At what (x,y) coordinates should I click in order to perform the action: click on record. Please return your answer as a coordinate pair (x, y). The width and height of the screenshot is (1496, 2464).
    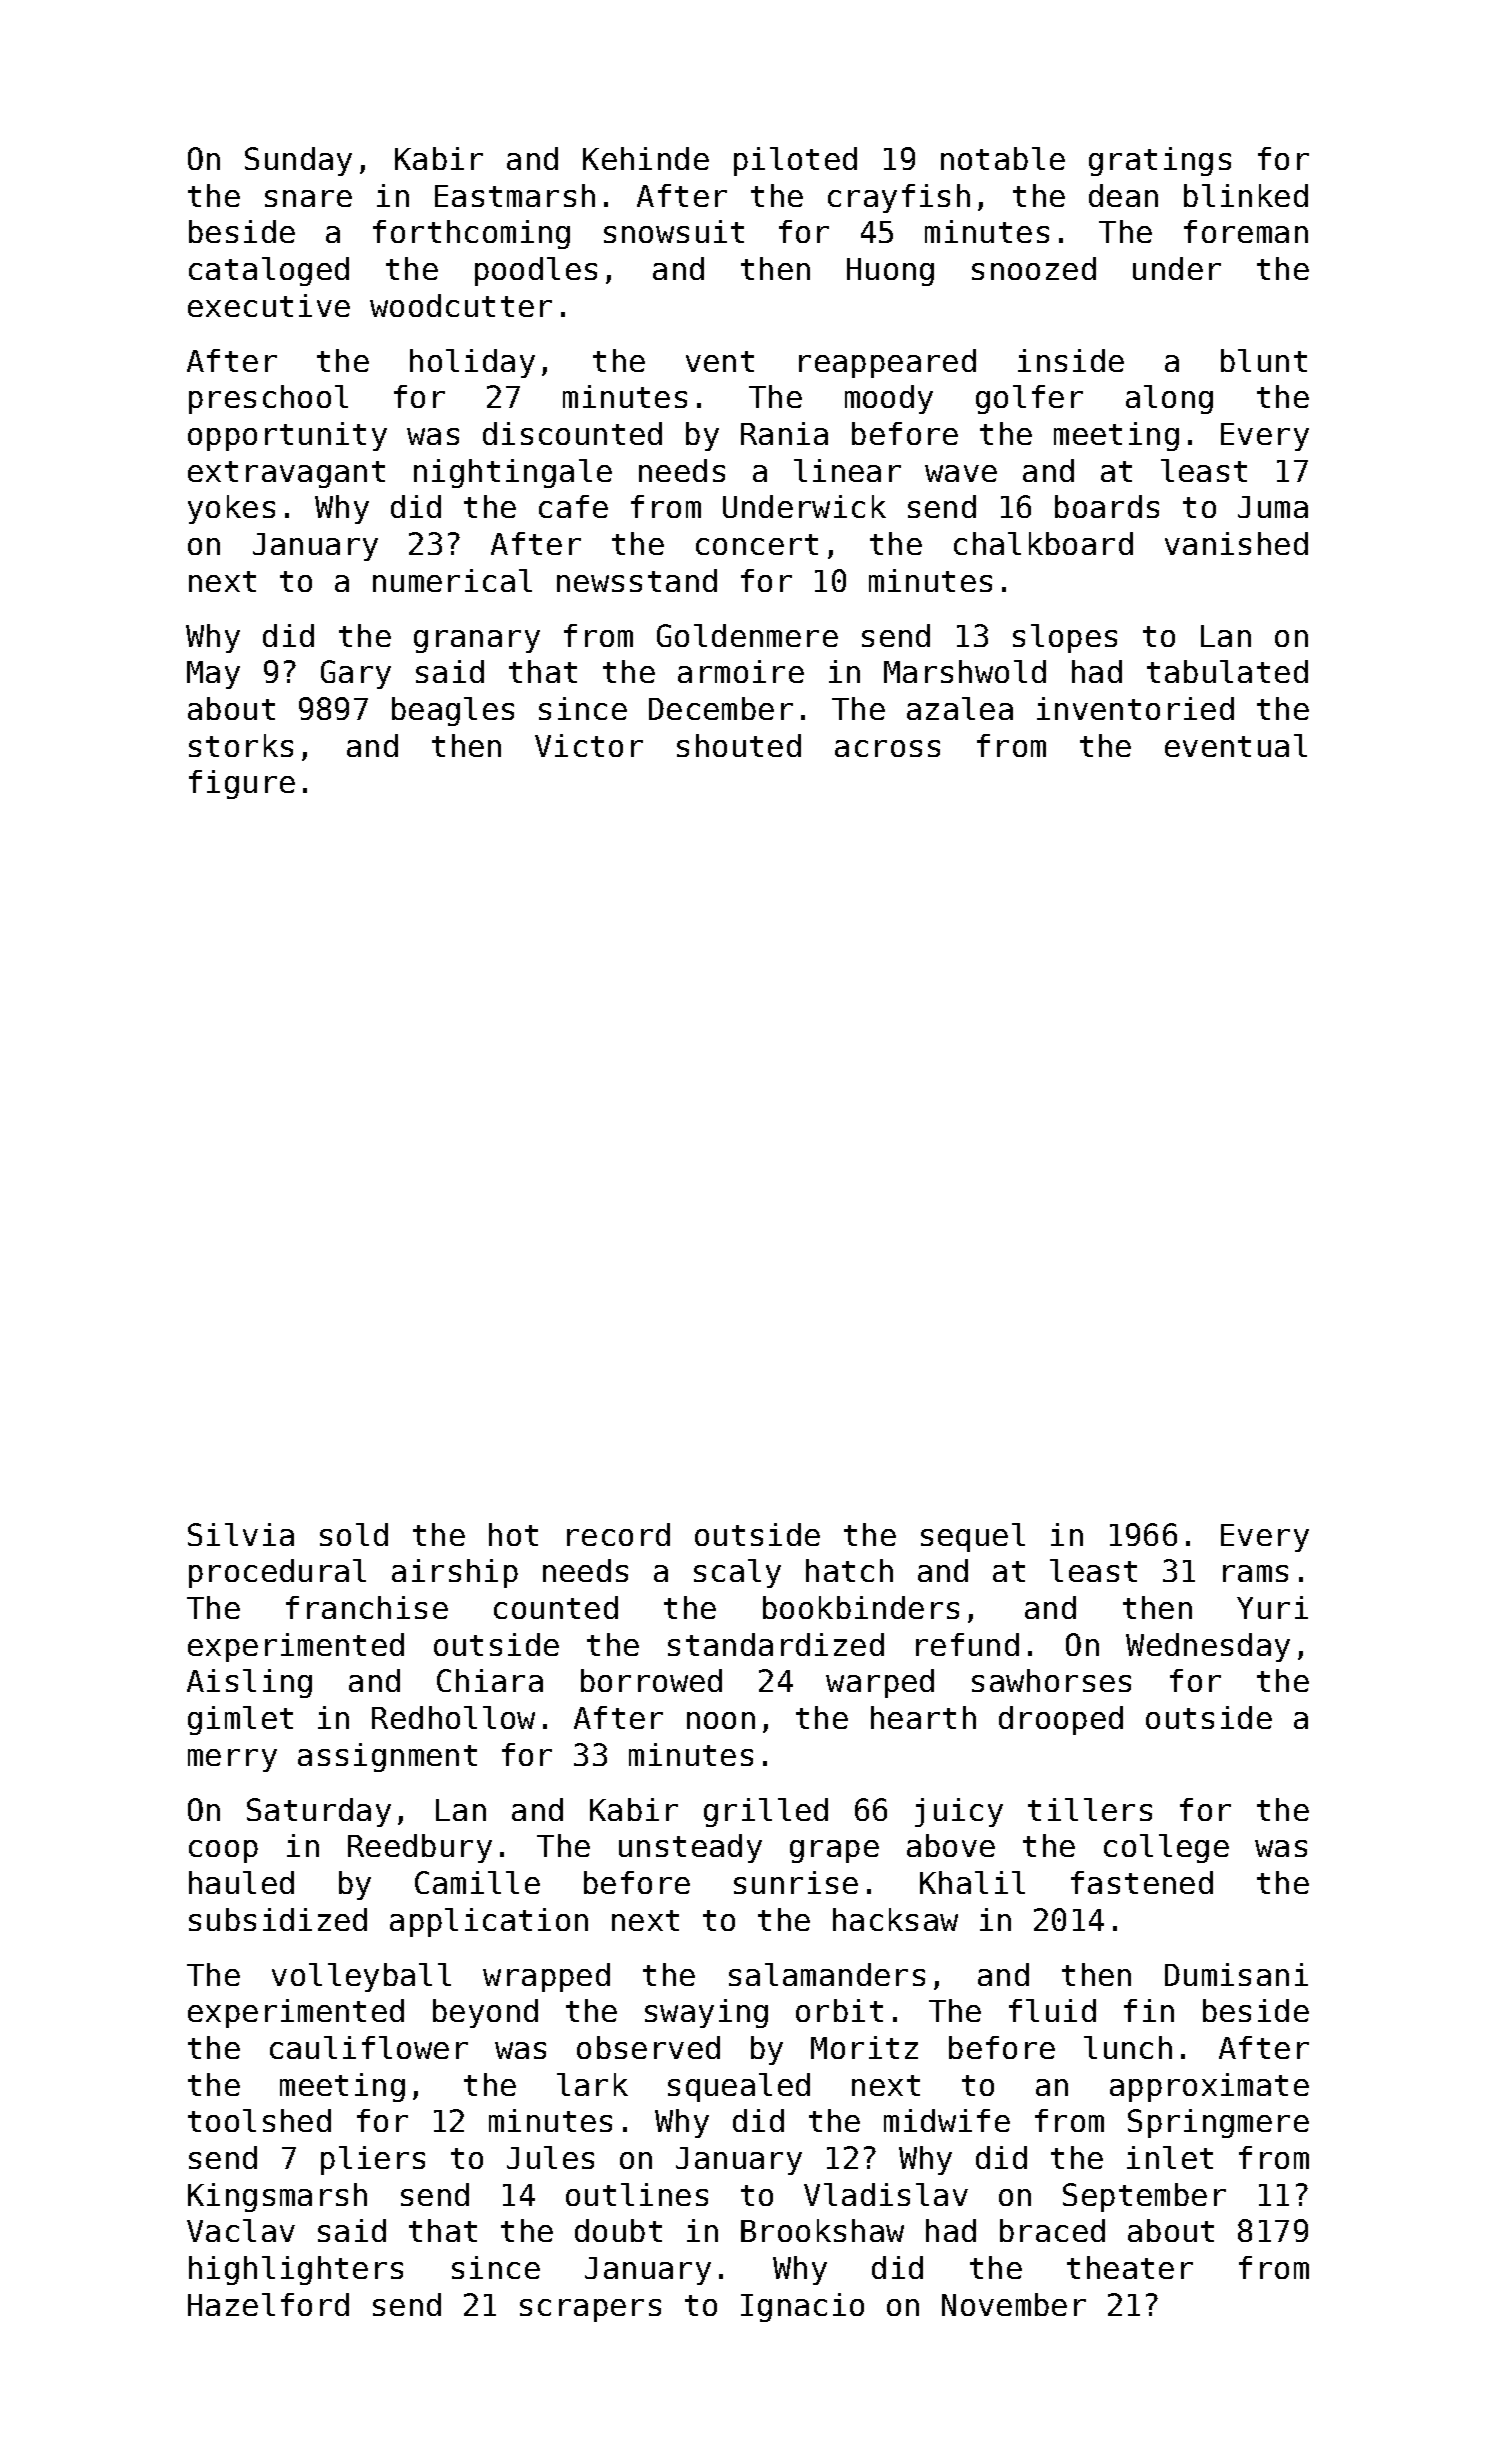
    Looking at the image, I should click on (618, 1534).
